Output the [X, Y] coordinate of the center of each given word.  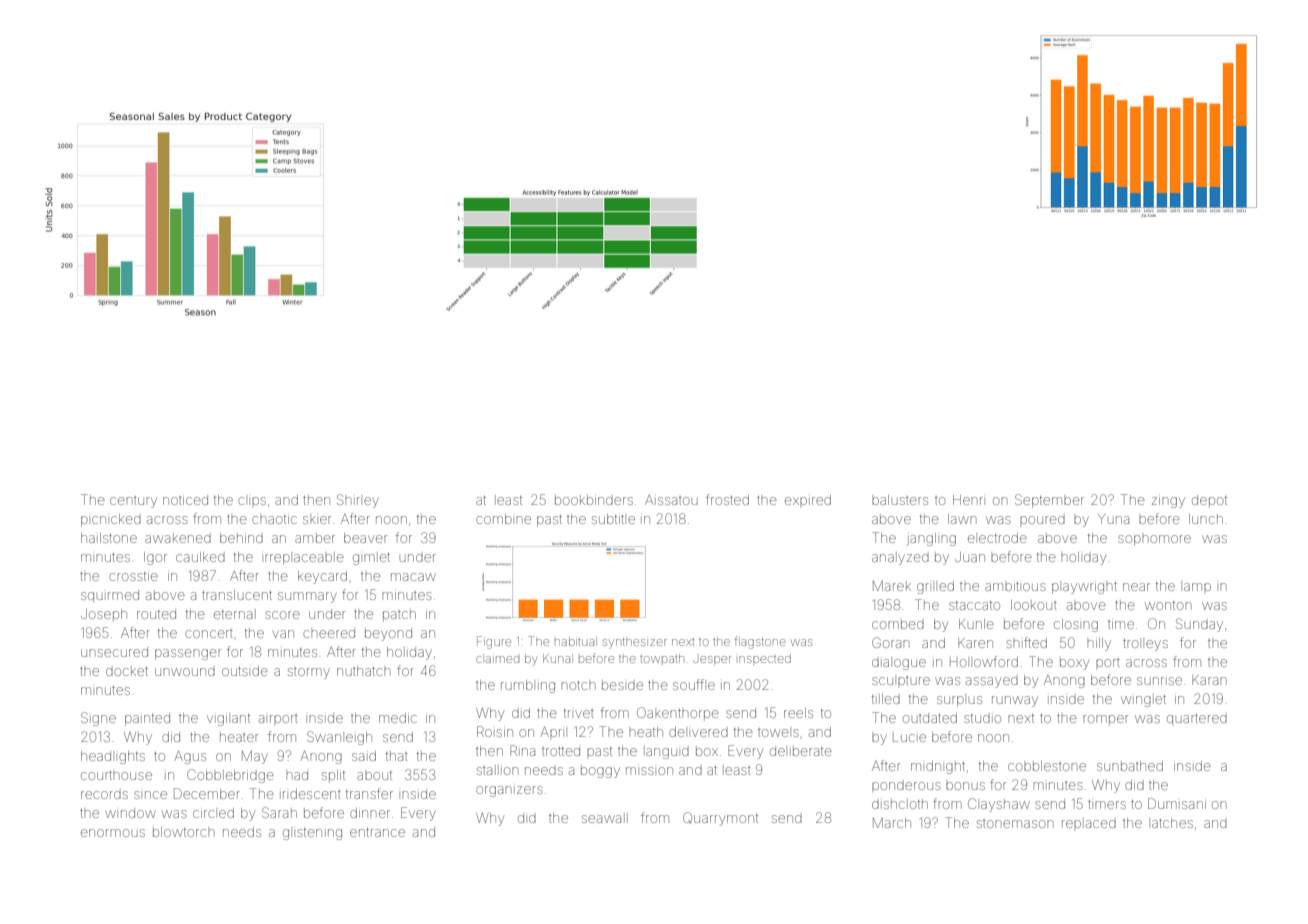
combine [503, 519]
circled [213, 813]
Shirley [358, 501]
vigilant [228, 720]
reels [798, 713]
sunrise [1159, 681]
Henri [968, 500]
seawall [605, 818]
